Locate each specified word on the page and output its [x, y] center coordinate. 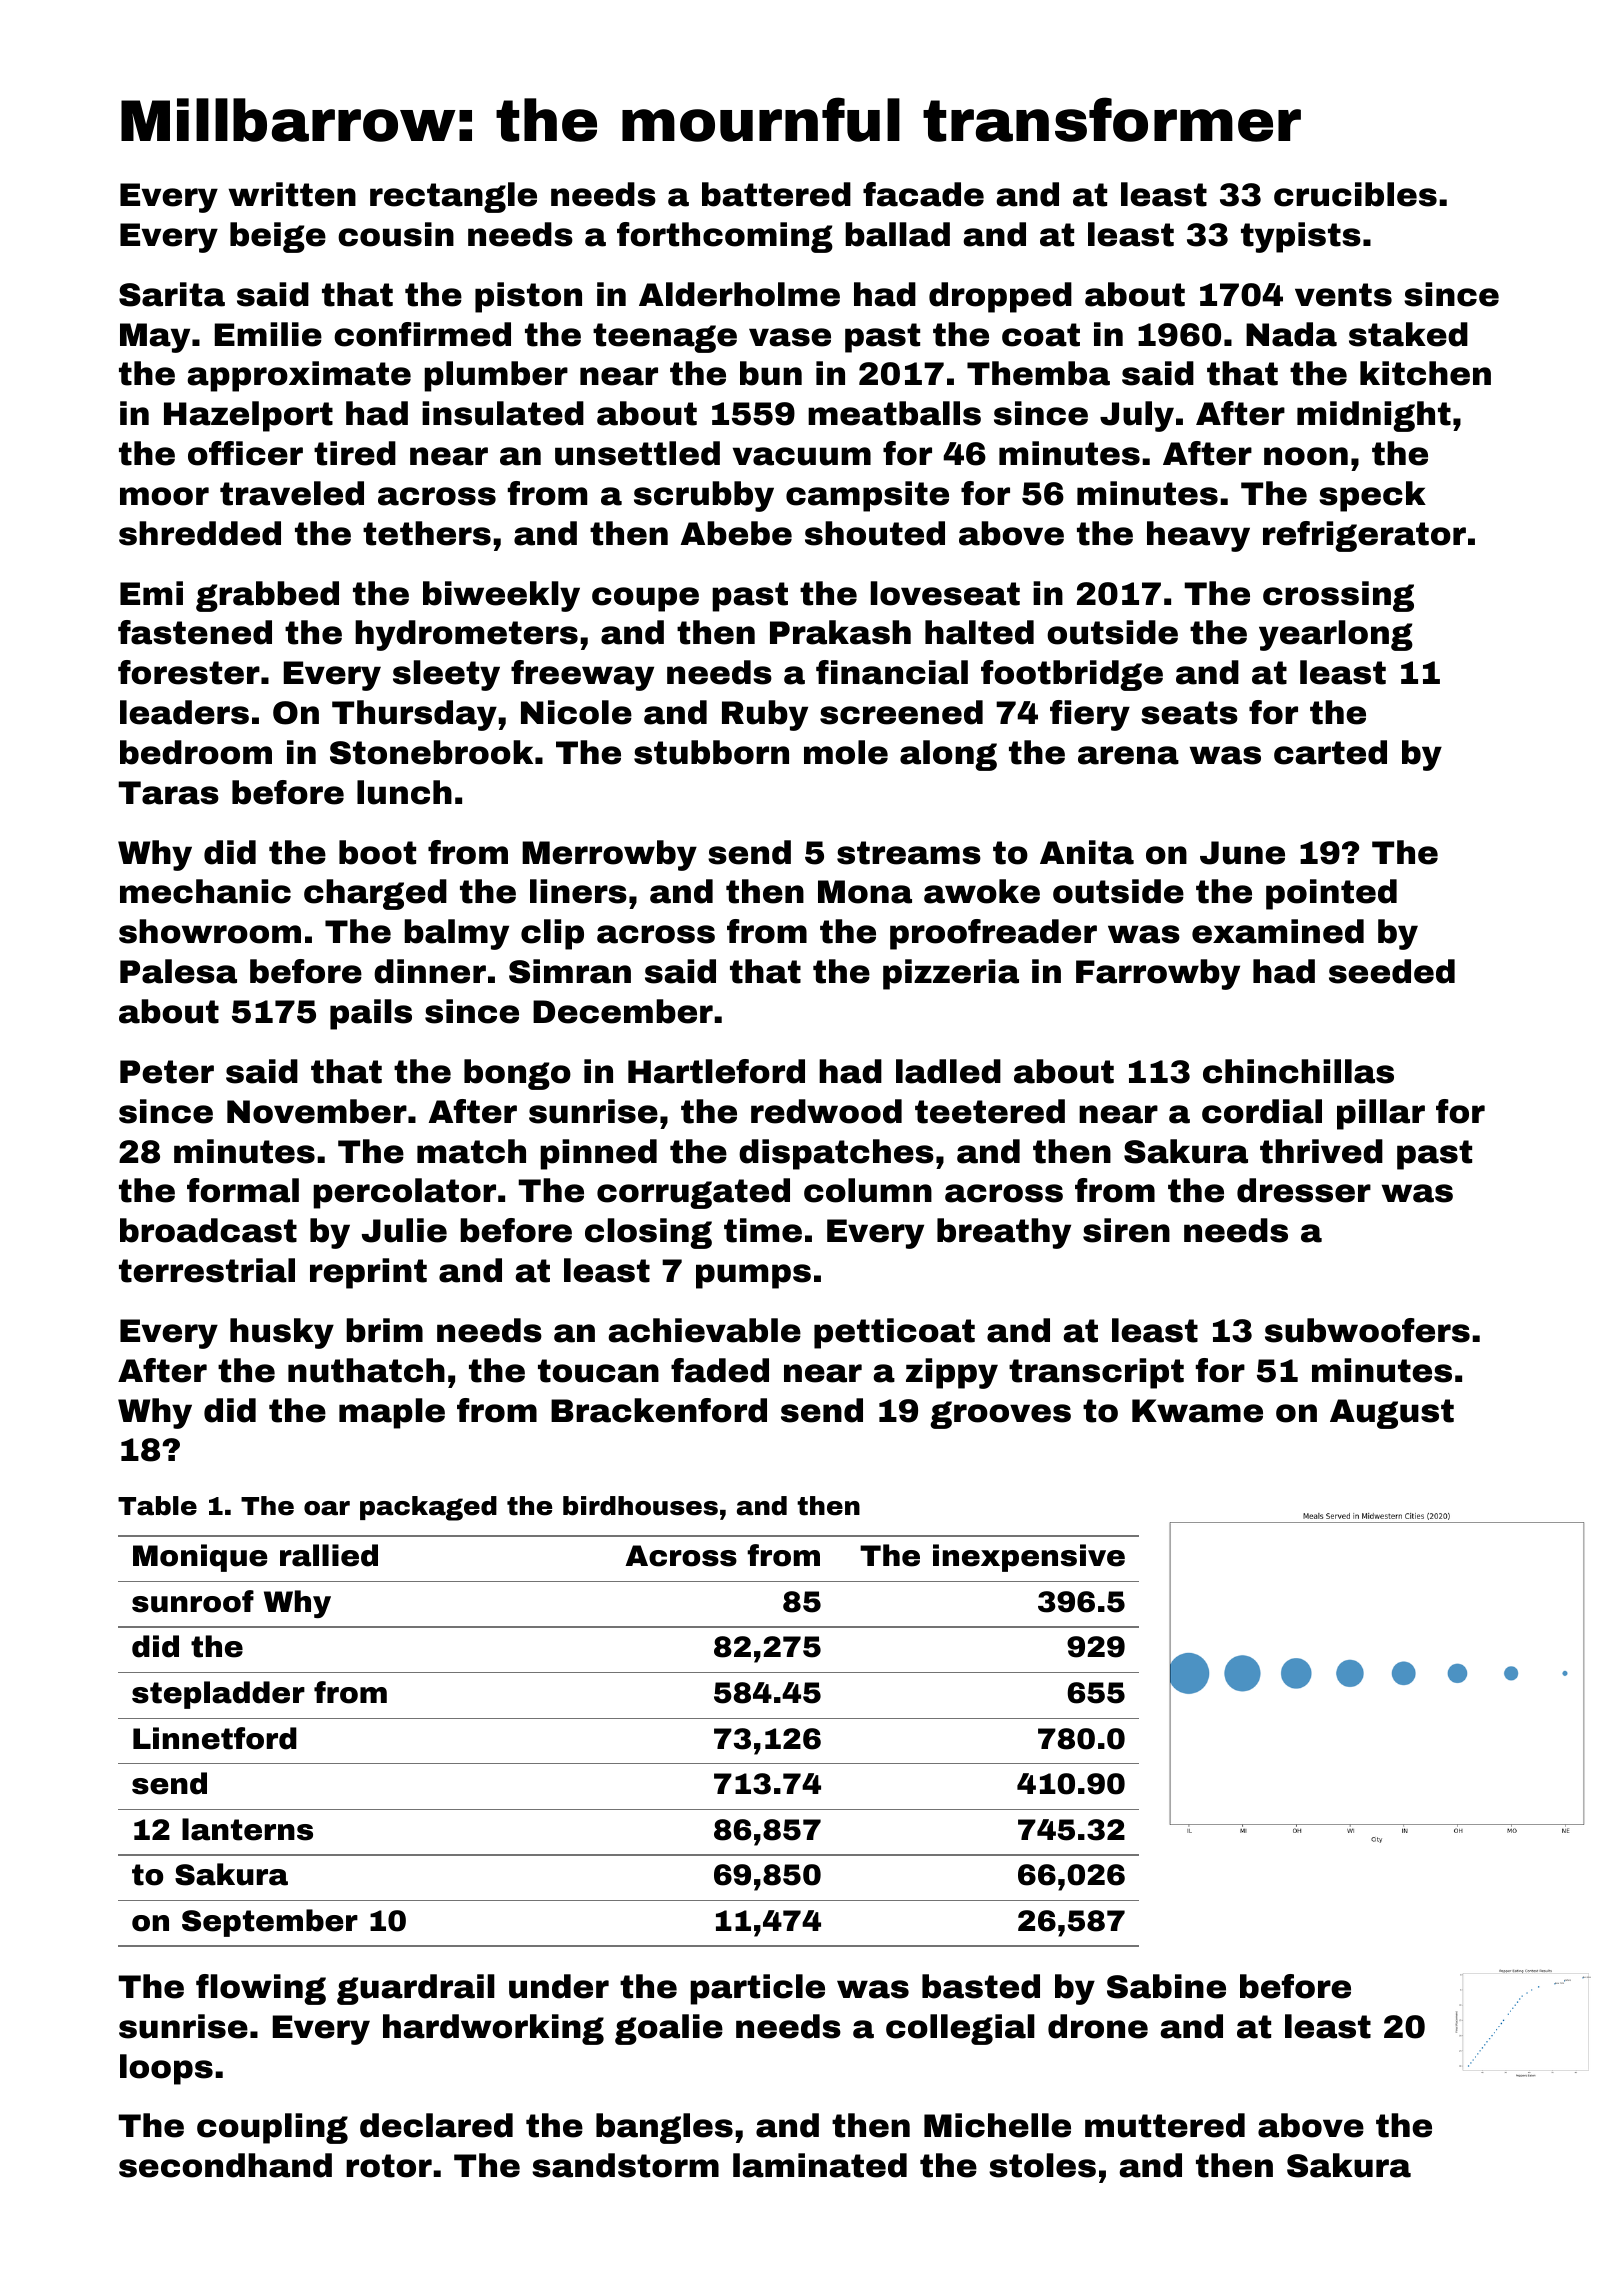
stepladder [218, 1695]
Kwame [1197, 1411]
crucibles [1355, 194]
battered [776, 194]
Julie [404, 1230]
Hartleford [716, 1071]
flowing [261, 1989]
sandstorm [625, 2165]
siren [1126, 1230]
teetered [990, 1111]
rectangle [453, 197]
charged [375, 894]
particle [757, 1989]
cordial [1262, 1111]
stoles [1042, 2165]
